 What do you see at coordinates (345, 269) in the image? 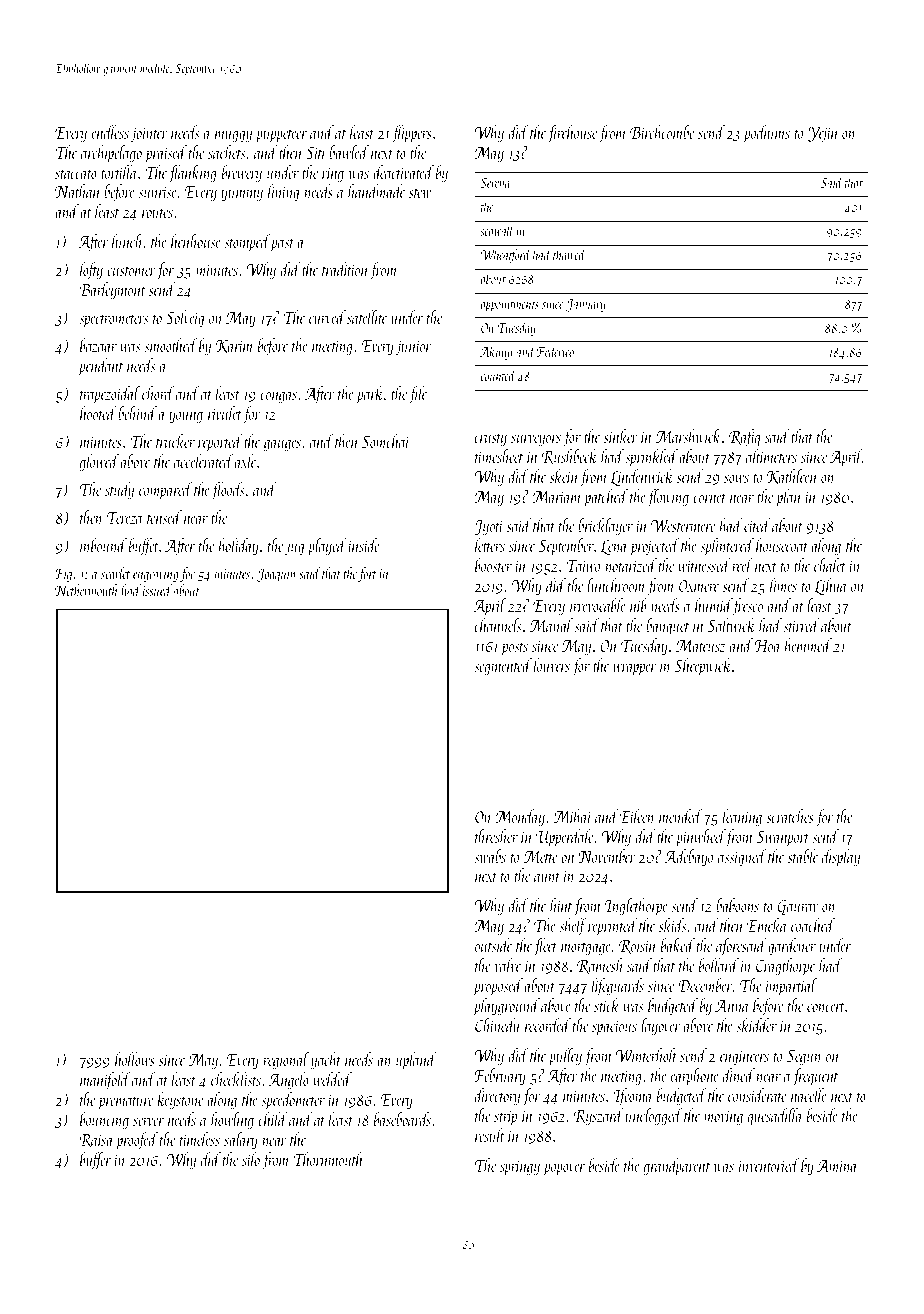
I see `tradition` at bounding box center [345, 269].
